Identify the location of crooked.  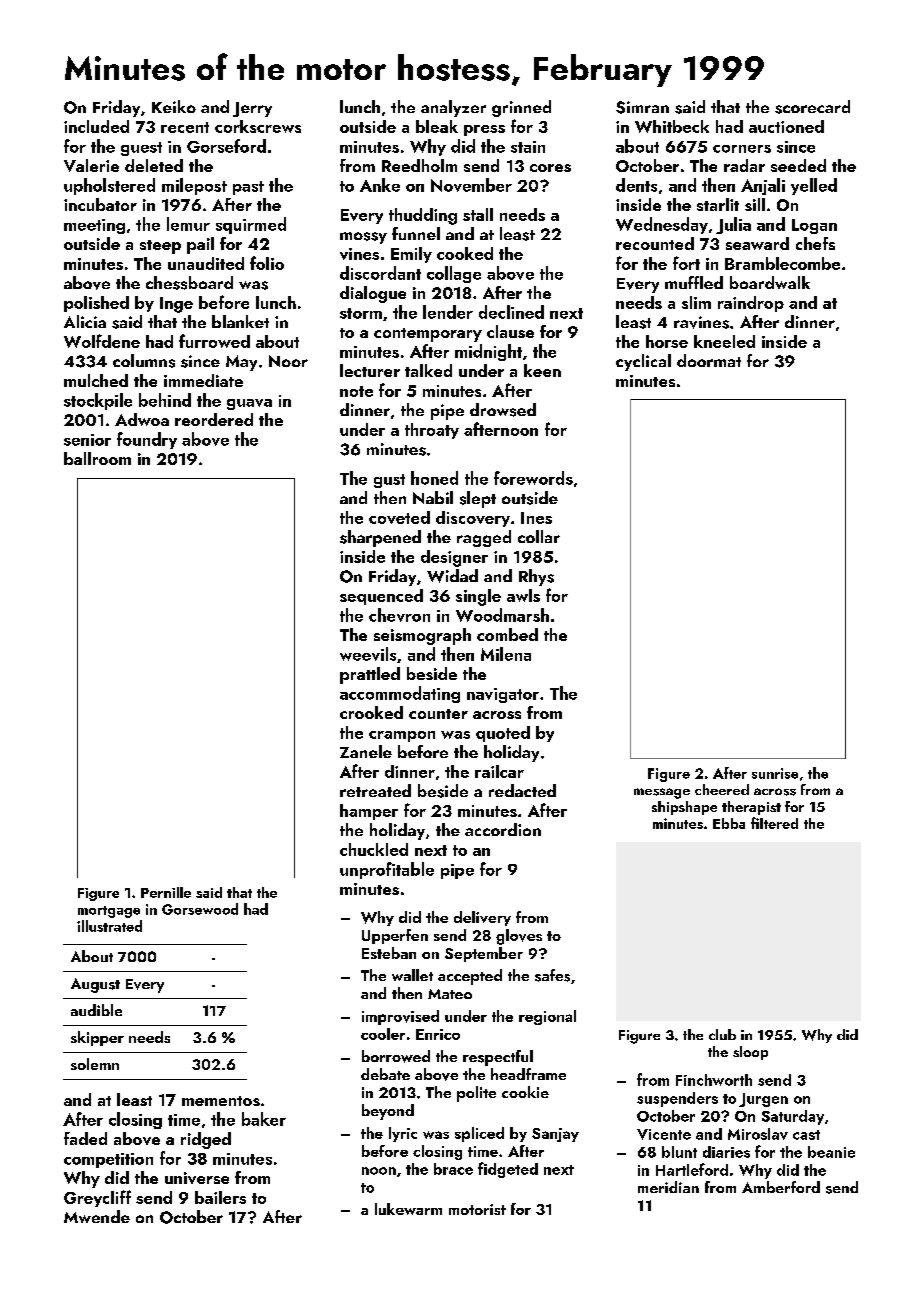
(371, 712).
